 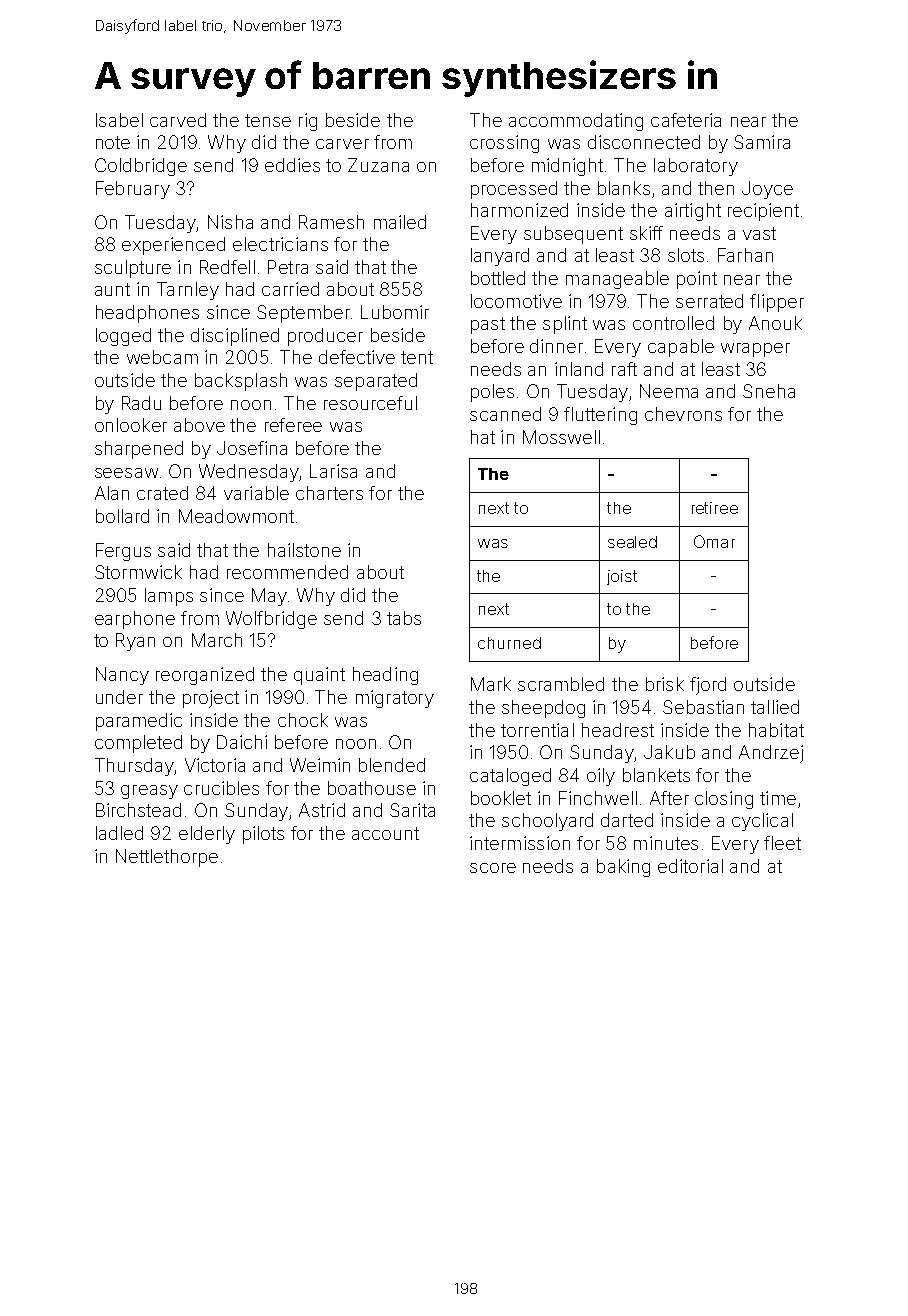 I want to click on tent, so click(x=417, y=357).
